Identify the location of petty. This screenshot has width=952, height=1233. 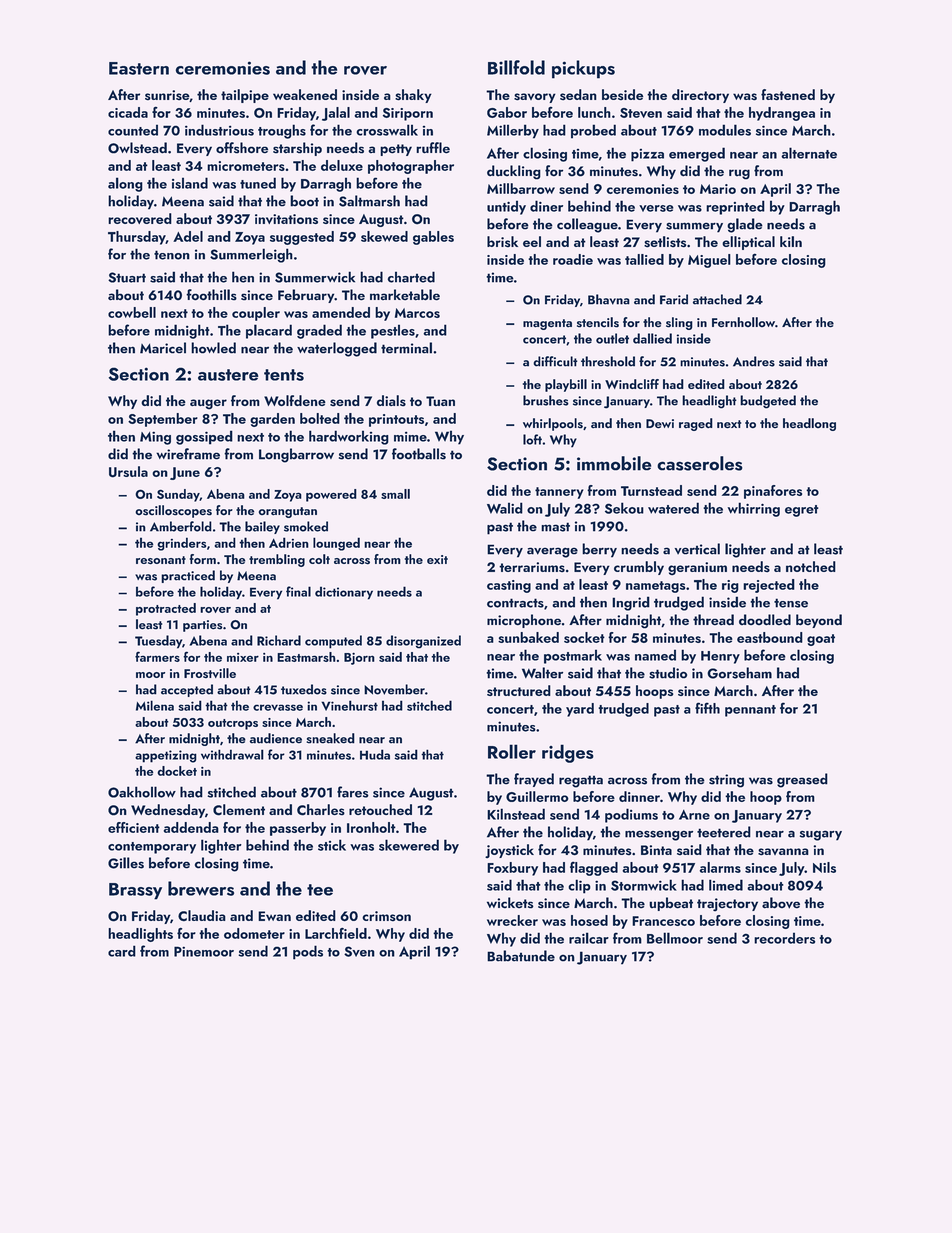
(396, 150).
